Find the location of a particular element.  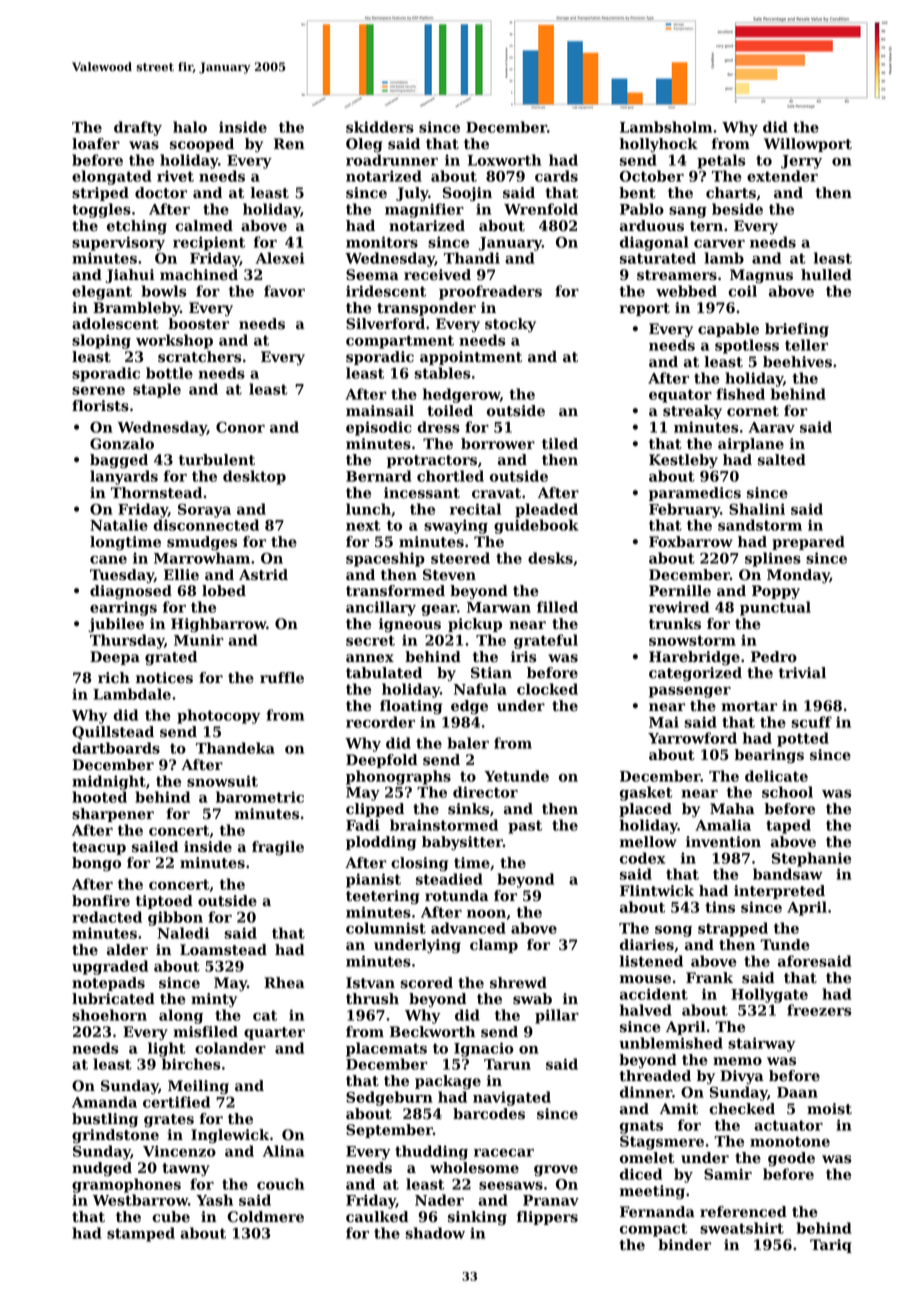

dress is located at coordinates (438, 427).
